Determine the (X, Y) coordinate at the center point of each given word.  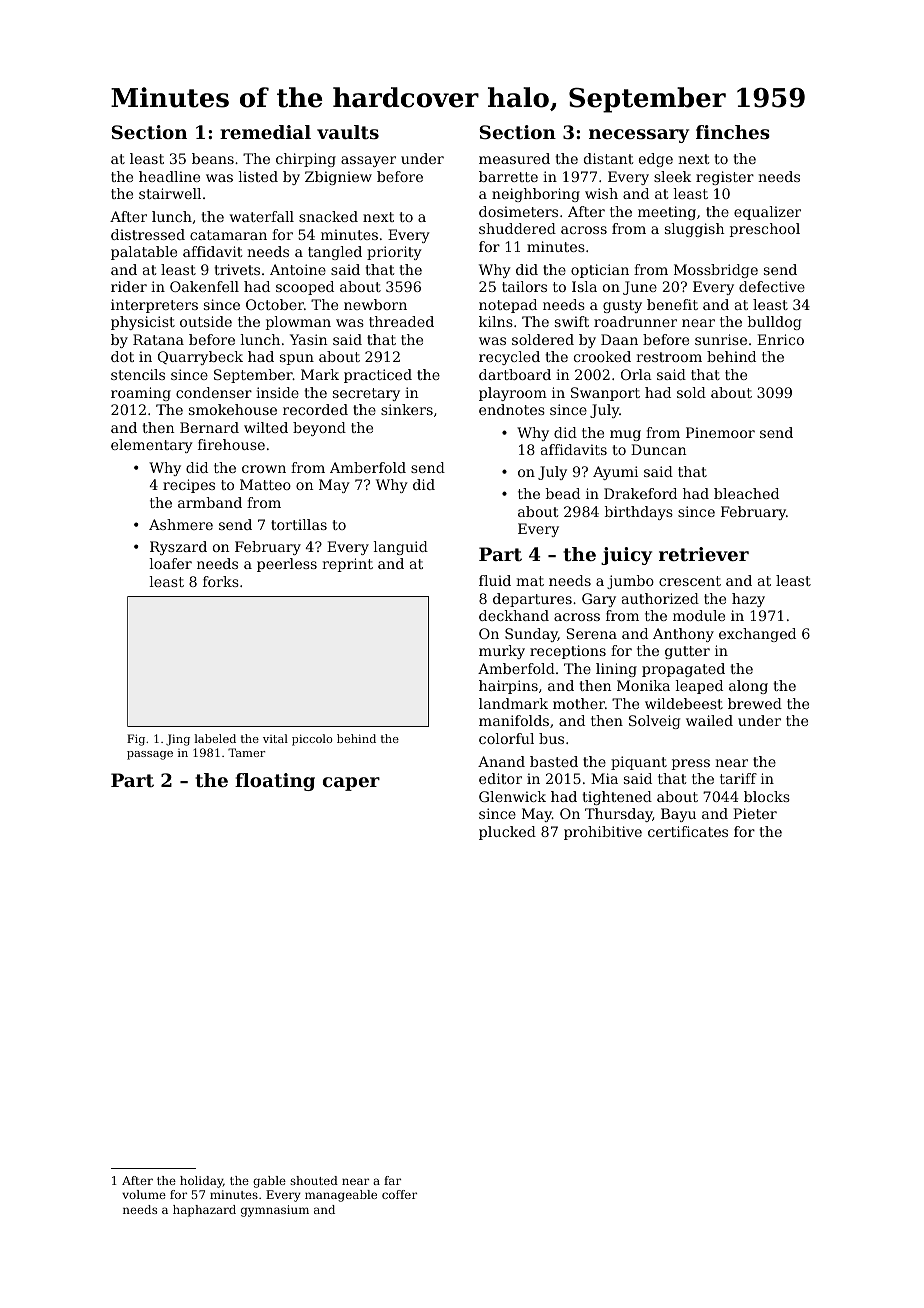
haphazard (204, 1211)
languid (401, 548)
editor (500, 778)
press (691, 764)
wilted (266, 427)
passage (150, 755)
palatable (144, 253)
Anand (501, 761)
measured (514, 158)
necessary (639, 136)
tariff (738, 778)
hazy (748, 600)
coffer (399, 1194)
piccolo (312, 740)
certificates (688, 831)
